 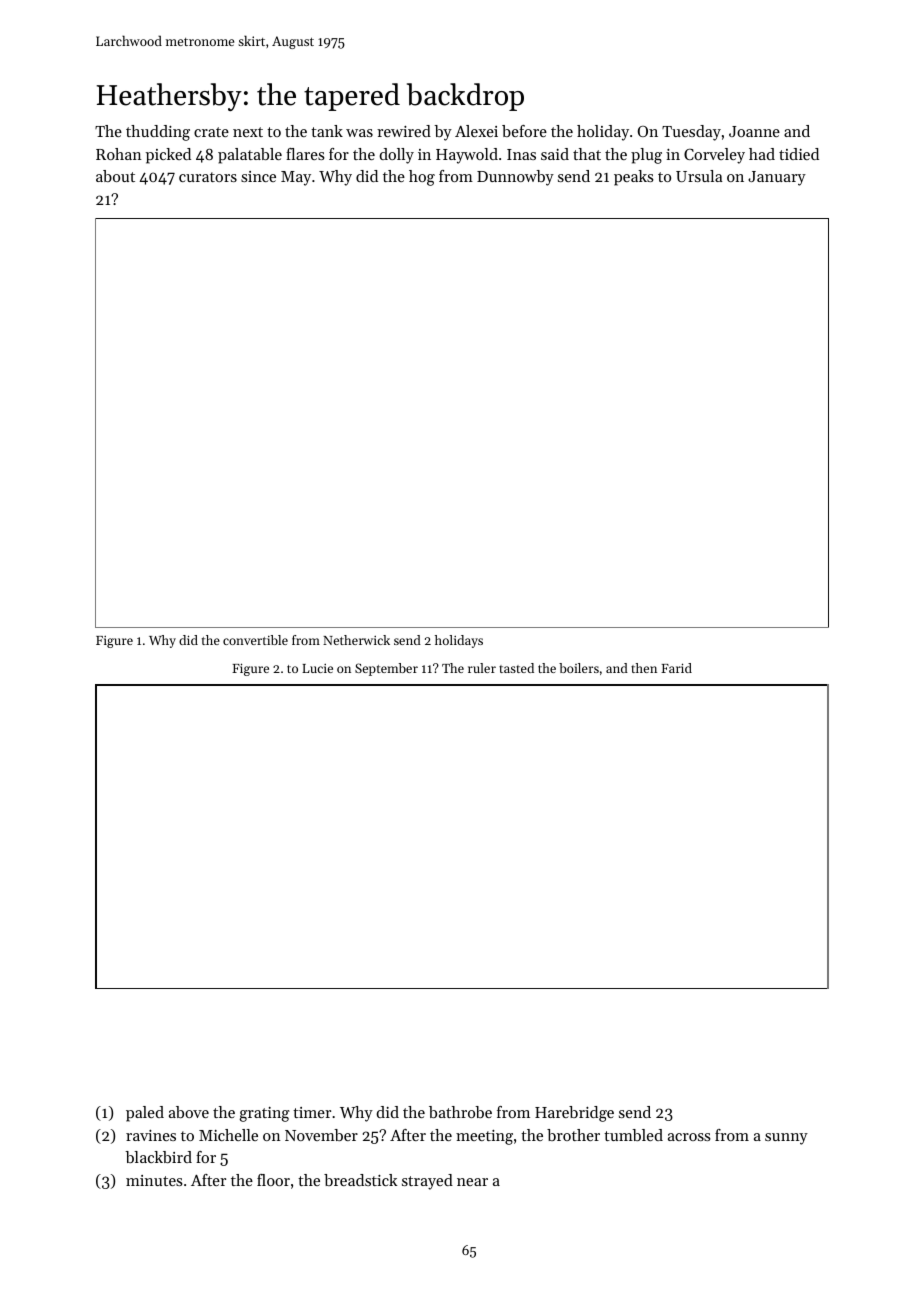 I want to click on Tuesday, so click(x=691, y=133).
